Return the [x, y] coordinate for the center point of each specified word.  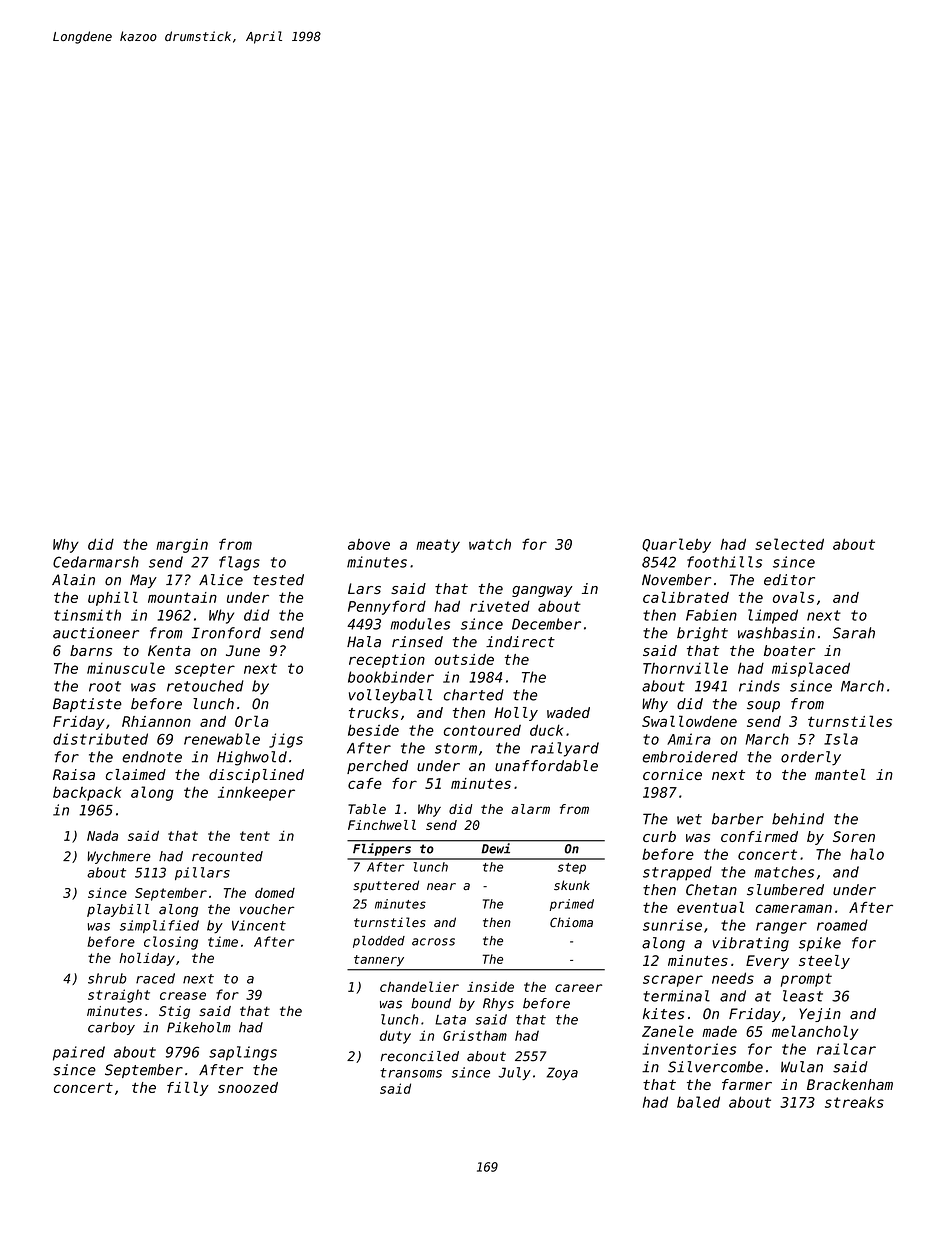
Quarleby [676, 545]
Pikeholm [199, 1027]
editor [789, 580]
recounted [227, 856]
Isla [841, 739]
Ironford [226, 633]
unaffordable [546, 766]
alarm [530, 809]
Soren [854, 836]
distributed [100, 739]
